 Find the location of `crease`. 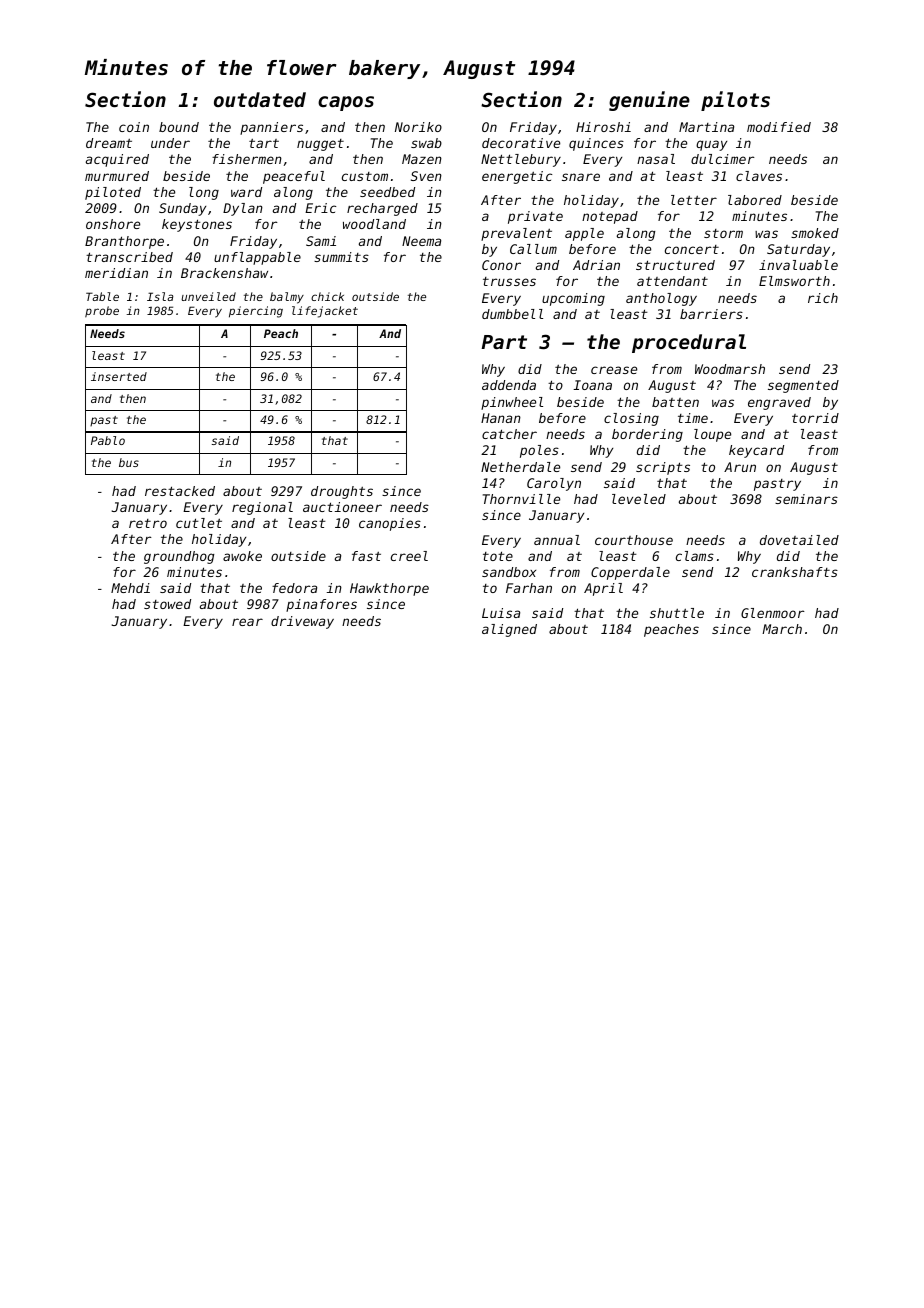

crease is located at coordinates (614, 370).
